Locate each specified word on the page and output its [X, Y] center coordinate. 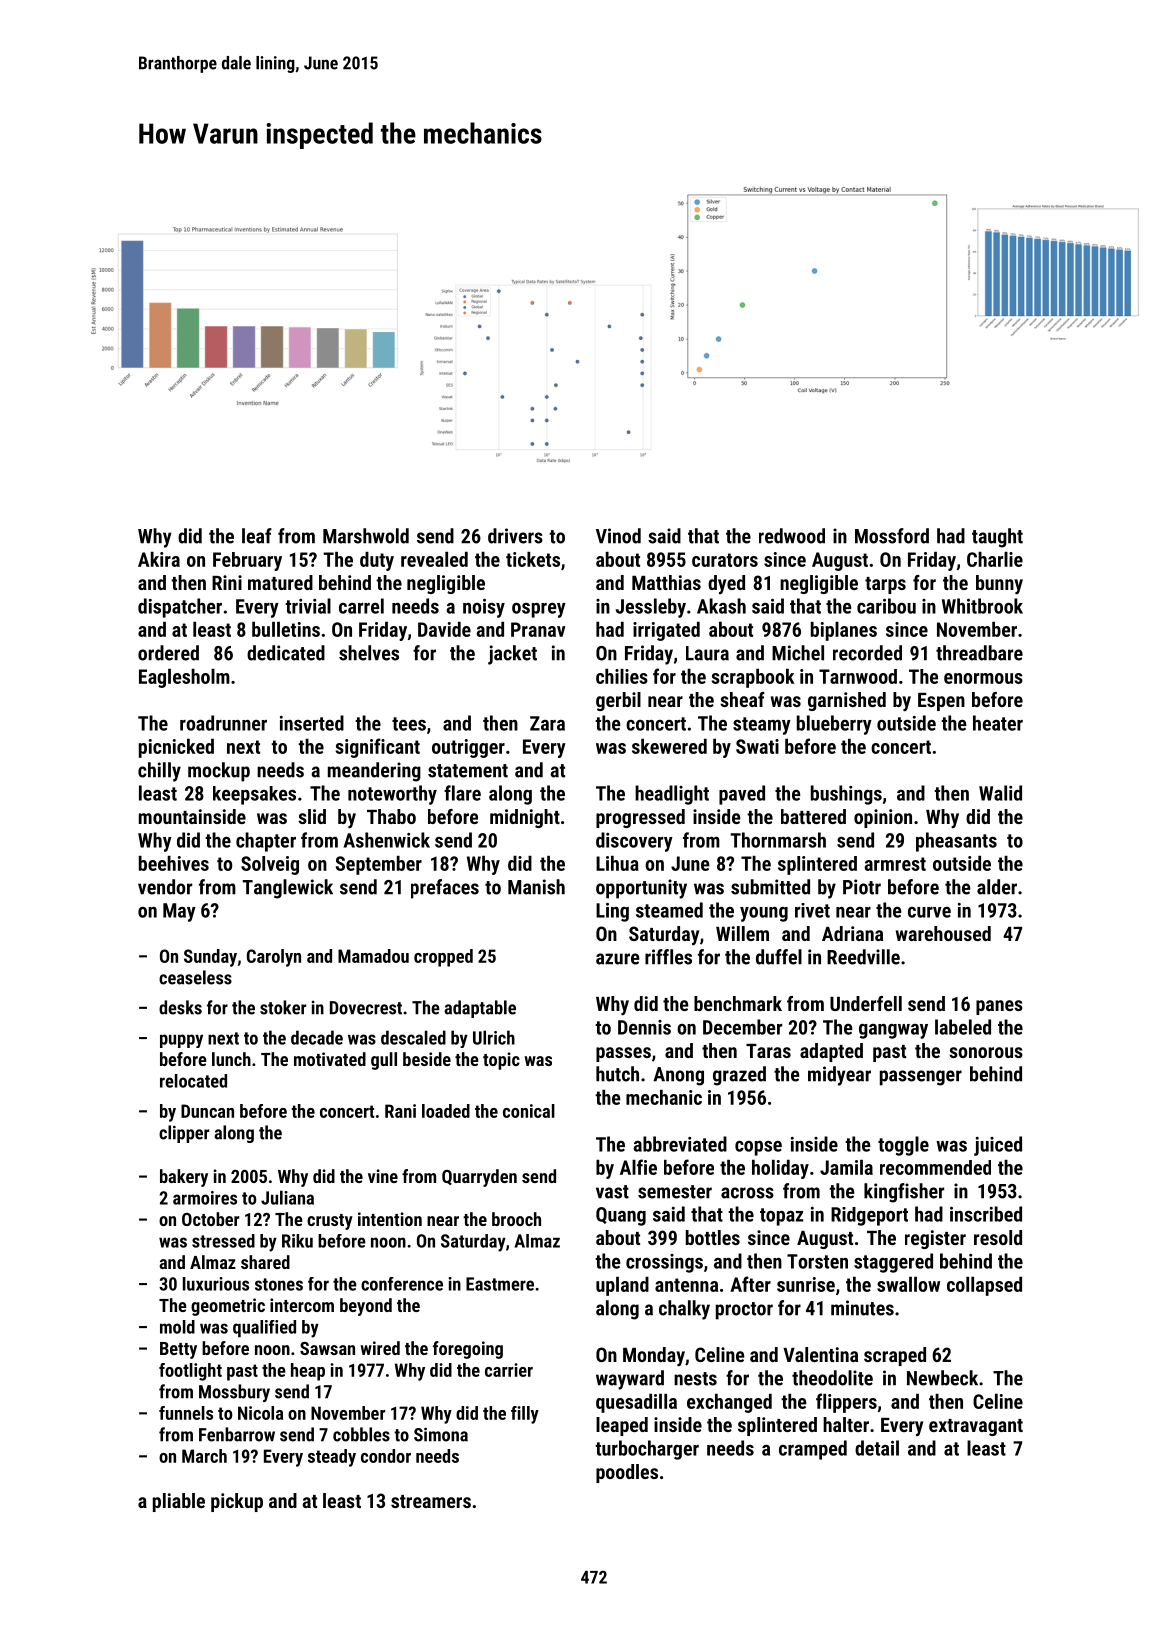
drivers [515, 536]
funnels [186, 1413]
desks [180, 1007]
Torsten [817, 1261]
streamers [431, 1501]
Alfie [638, 1167]
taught [997, 538]
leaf [257, 536]
